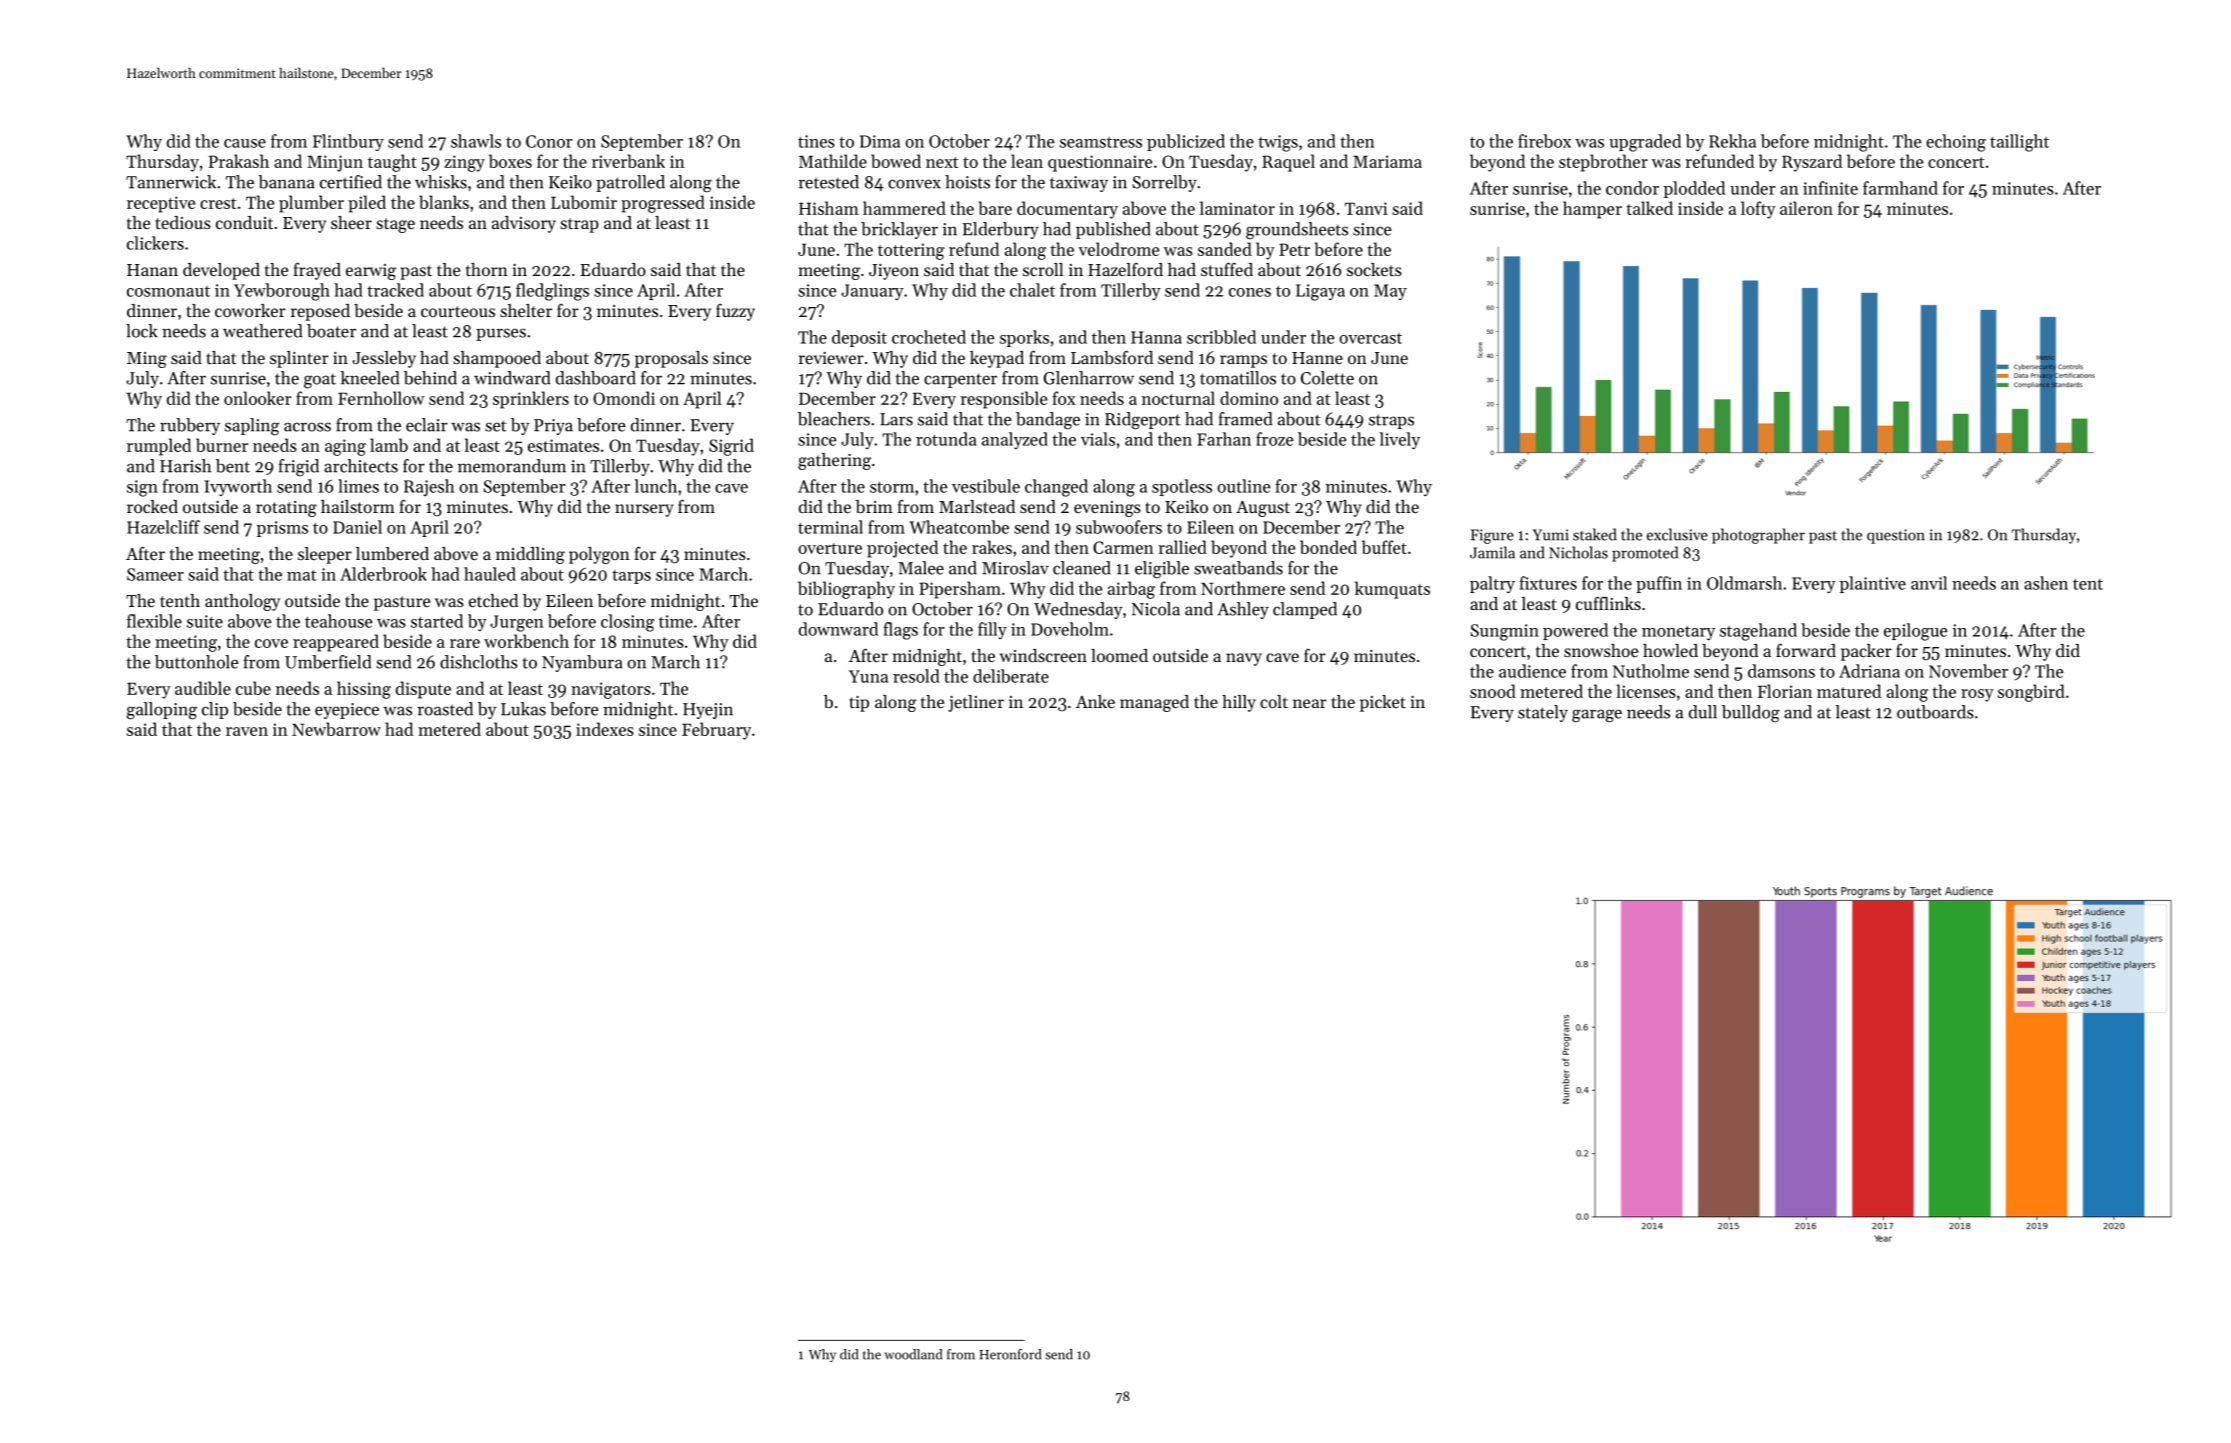 This document has height=1443, width=2231. What do you see at coordinates (1370, 338) in the document?
I see `overcast` at bounding box center [1370, 338].
